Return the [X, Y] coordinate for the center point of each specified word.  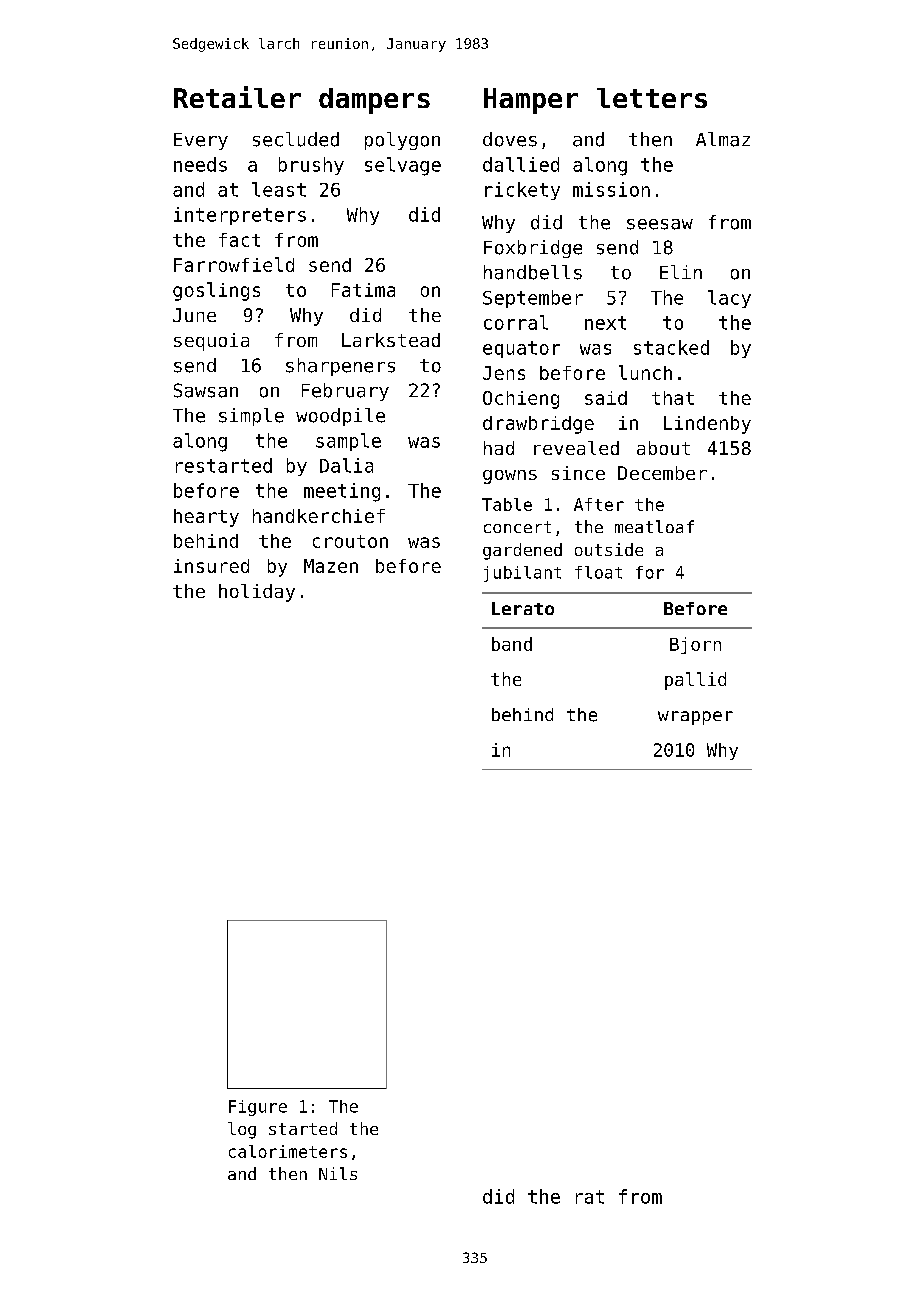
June [194, 315]
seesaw [660, 224]
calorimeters [288, 1151]
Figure [258, 1108]
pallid [695, 681]
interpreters [240, 216]
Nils [338, 1173]
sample [348, 442]
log [242, 1130]
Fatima [363, 290]
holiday [257, 593]
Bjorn [695, 645]
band [512, 644]
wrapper [695, 718]
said [606, 398]
